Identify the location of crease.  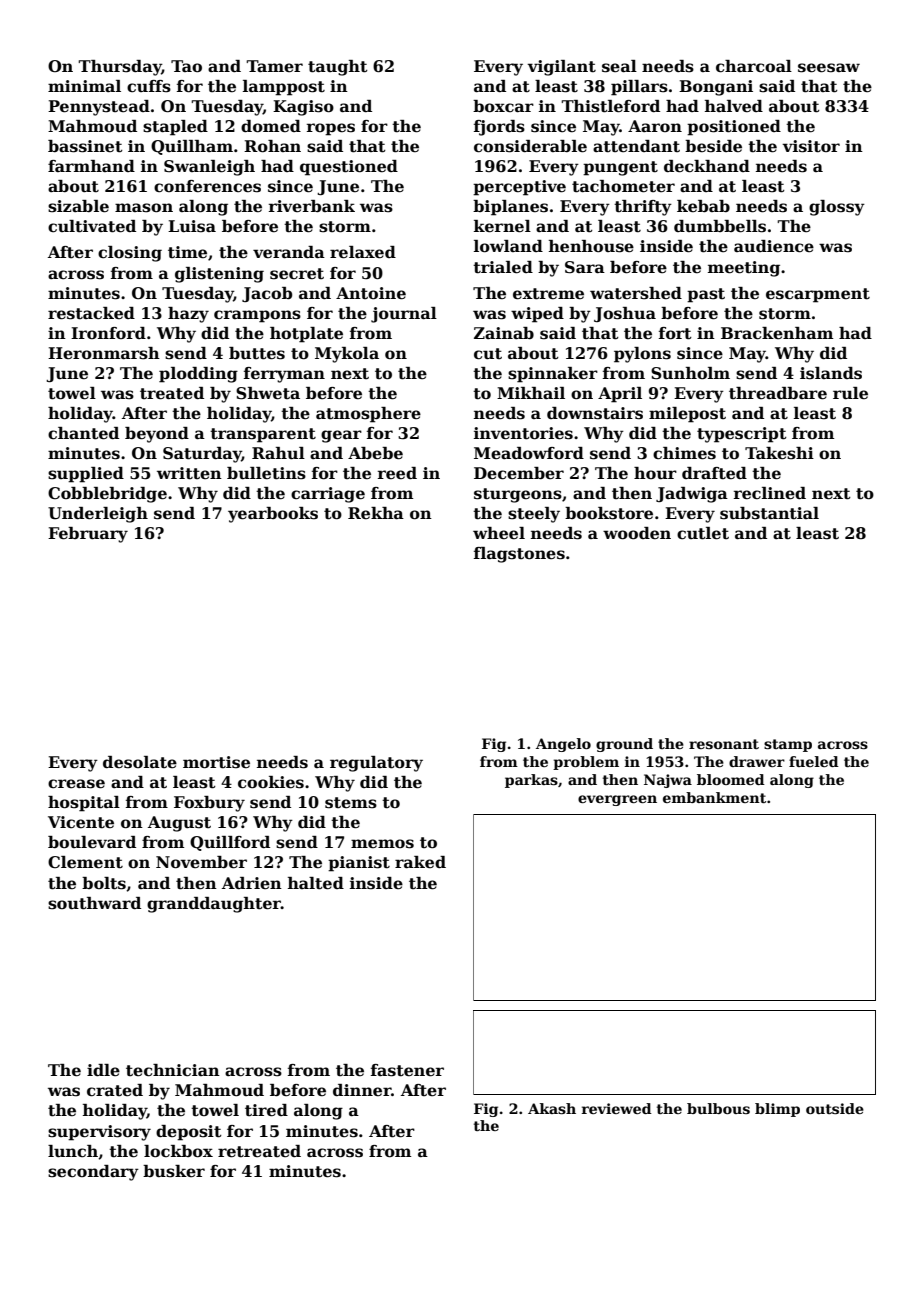
(76, 784).
